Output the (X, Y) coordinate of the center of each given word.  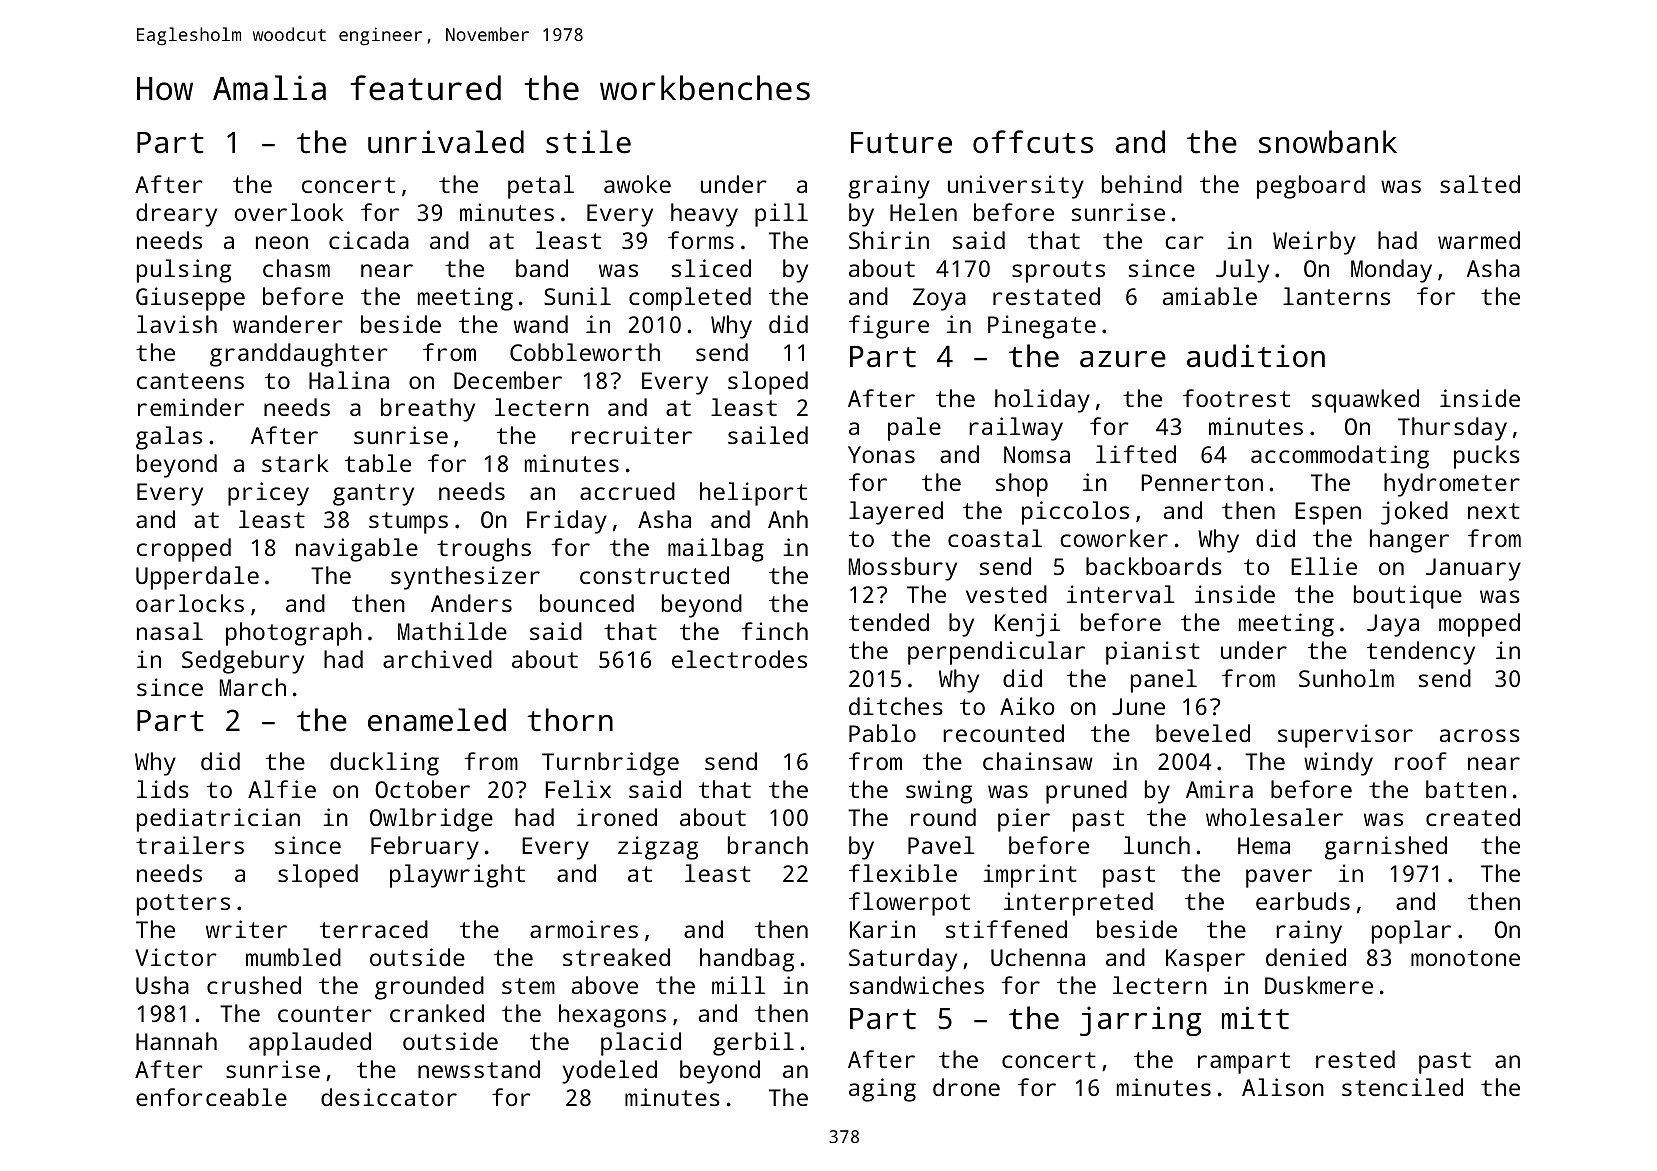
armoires (584, 929)
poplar (1411, 932)
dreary (176, 215)
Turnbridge (610, 764)
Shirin (889, 240)
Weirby (1314, 243)
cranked (437, 1013)
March (253, 687)
